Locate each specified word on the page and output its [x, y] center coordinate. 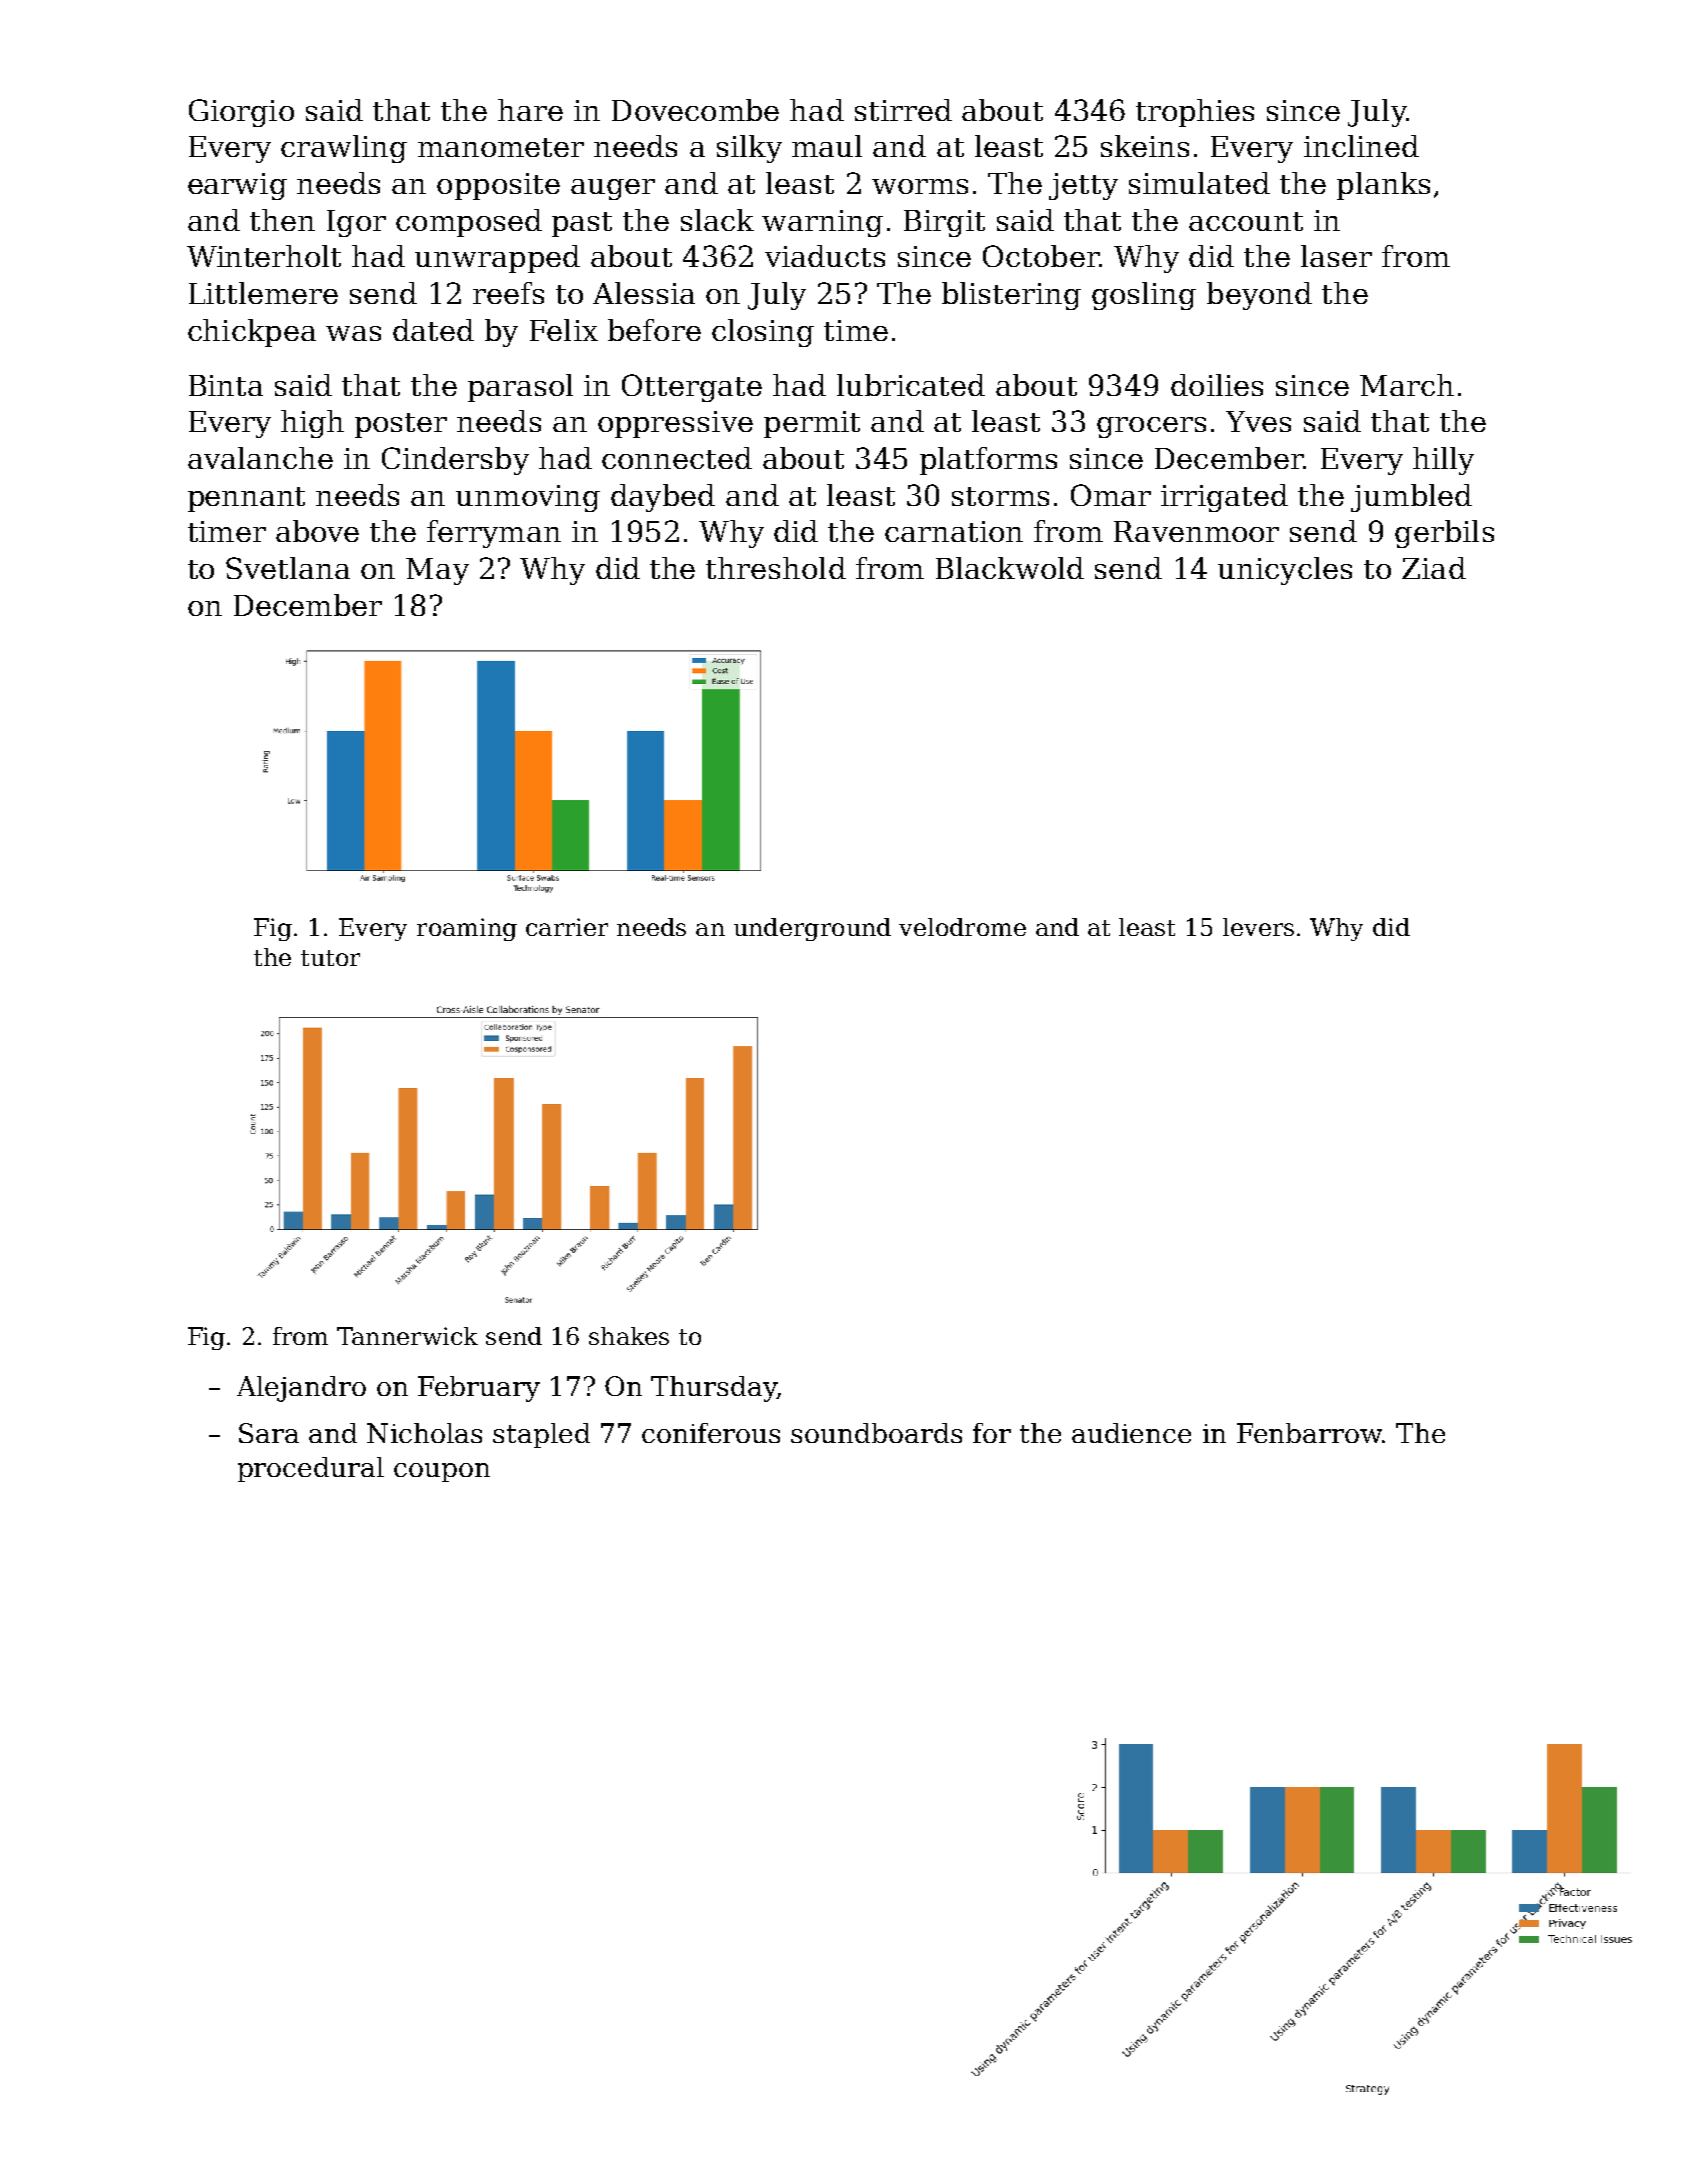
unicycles [1285, 571]
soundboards [876, 1433]
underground [812, 929]
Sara [269, 1433]
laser [1336, 256]
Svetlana [288, 568]
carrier [567, 927]
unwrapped [497, 259]
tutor [330, 958]
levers [1258, 927]
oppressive [675, 424]
